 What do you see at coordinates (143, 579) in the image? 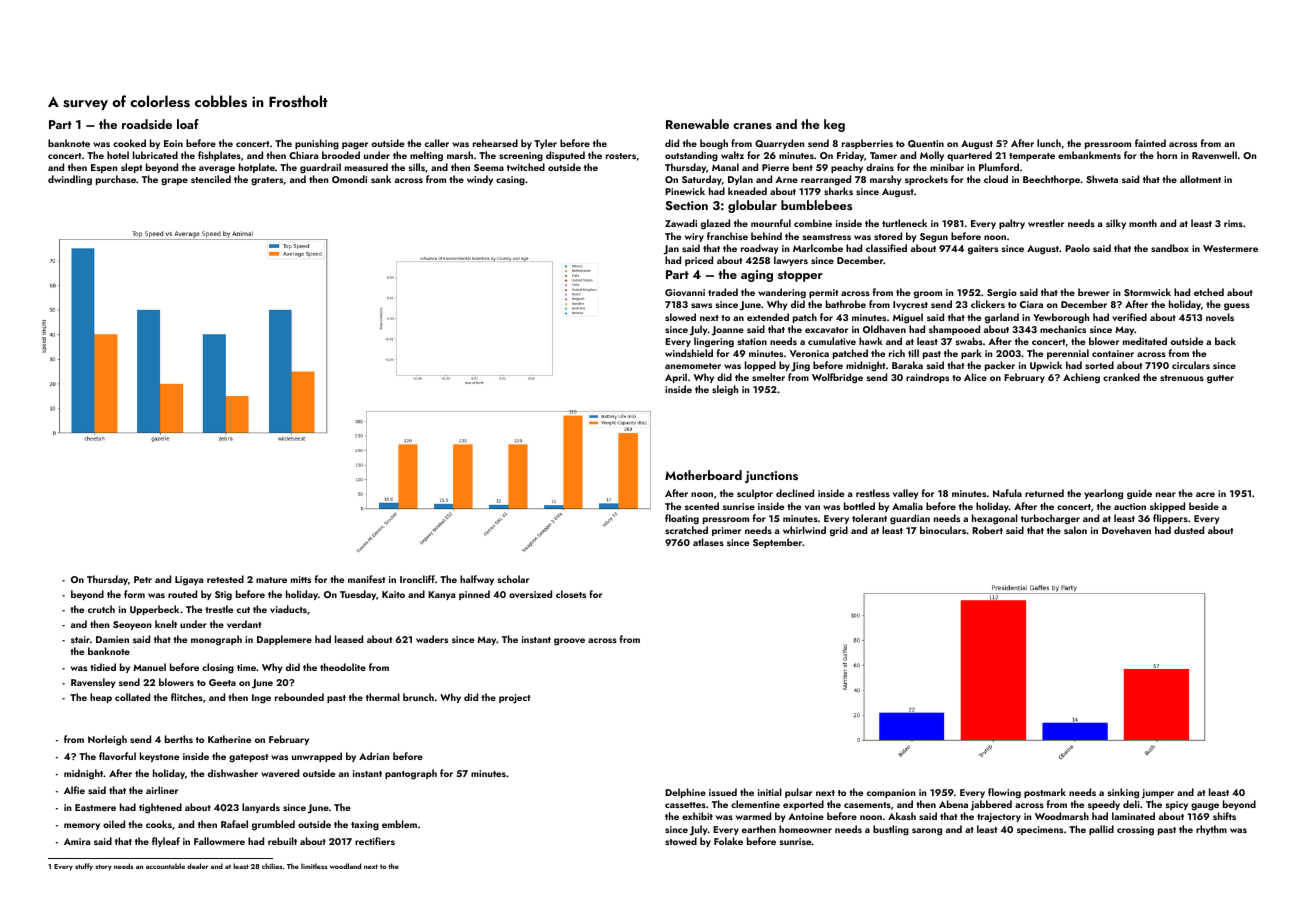
I see `Petr` at bounding box center [143, 579].
